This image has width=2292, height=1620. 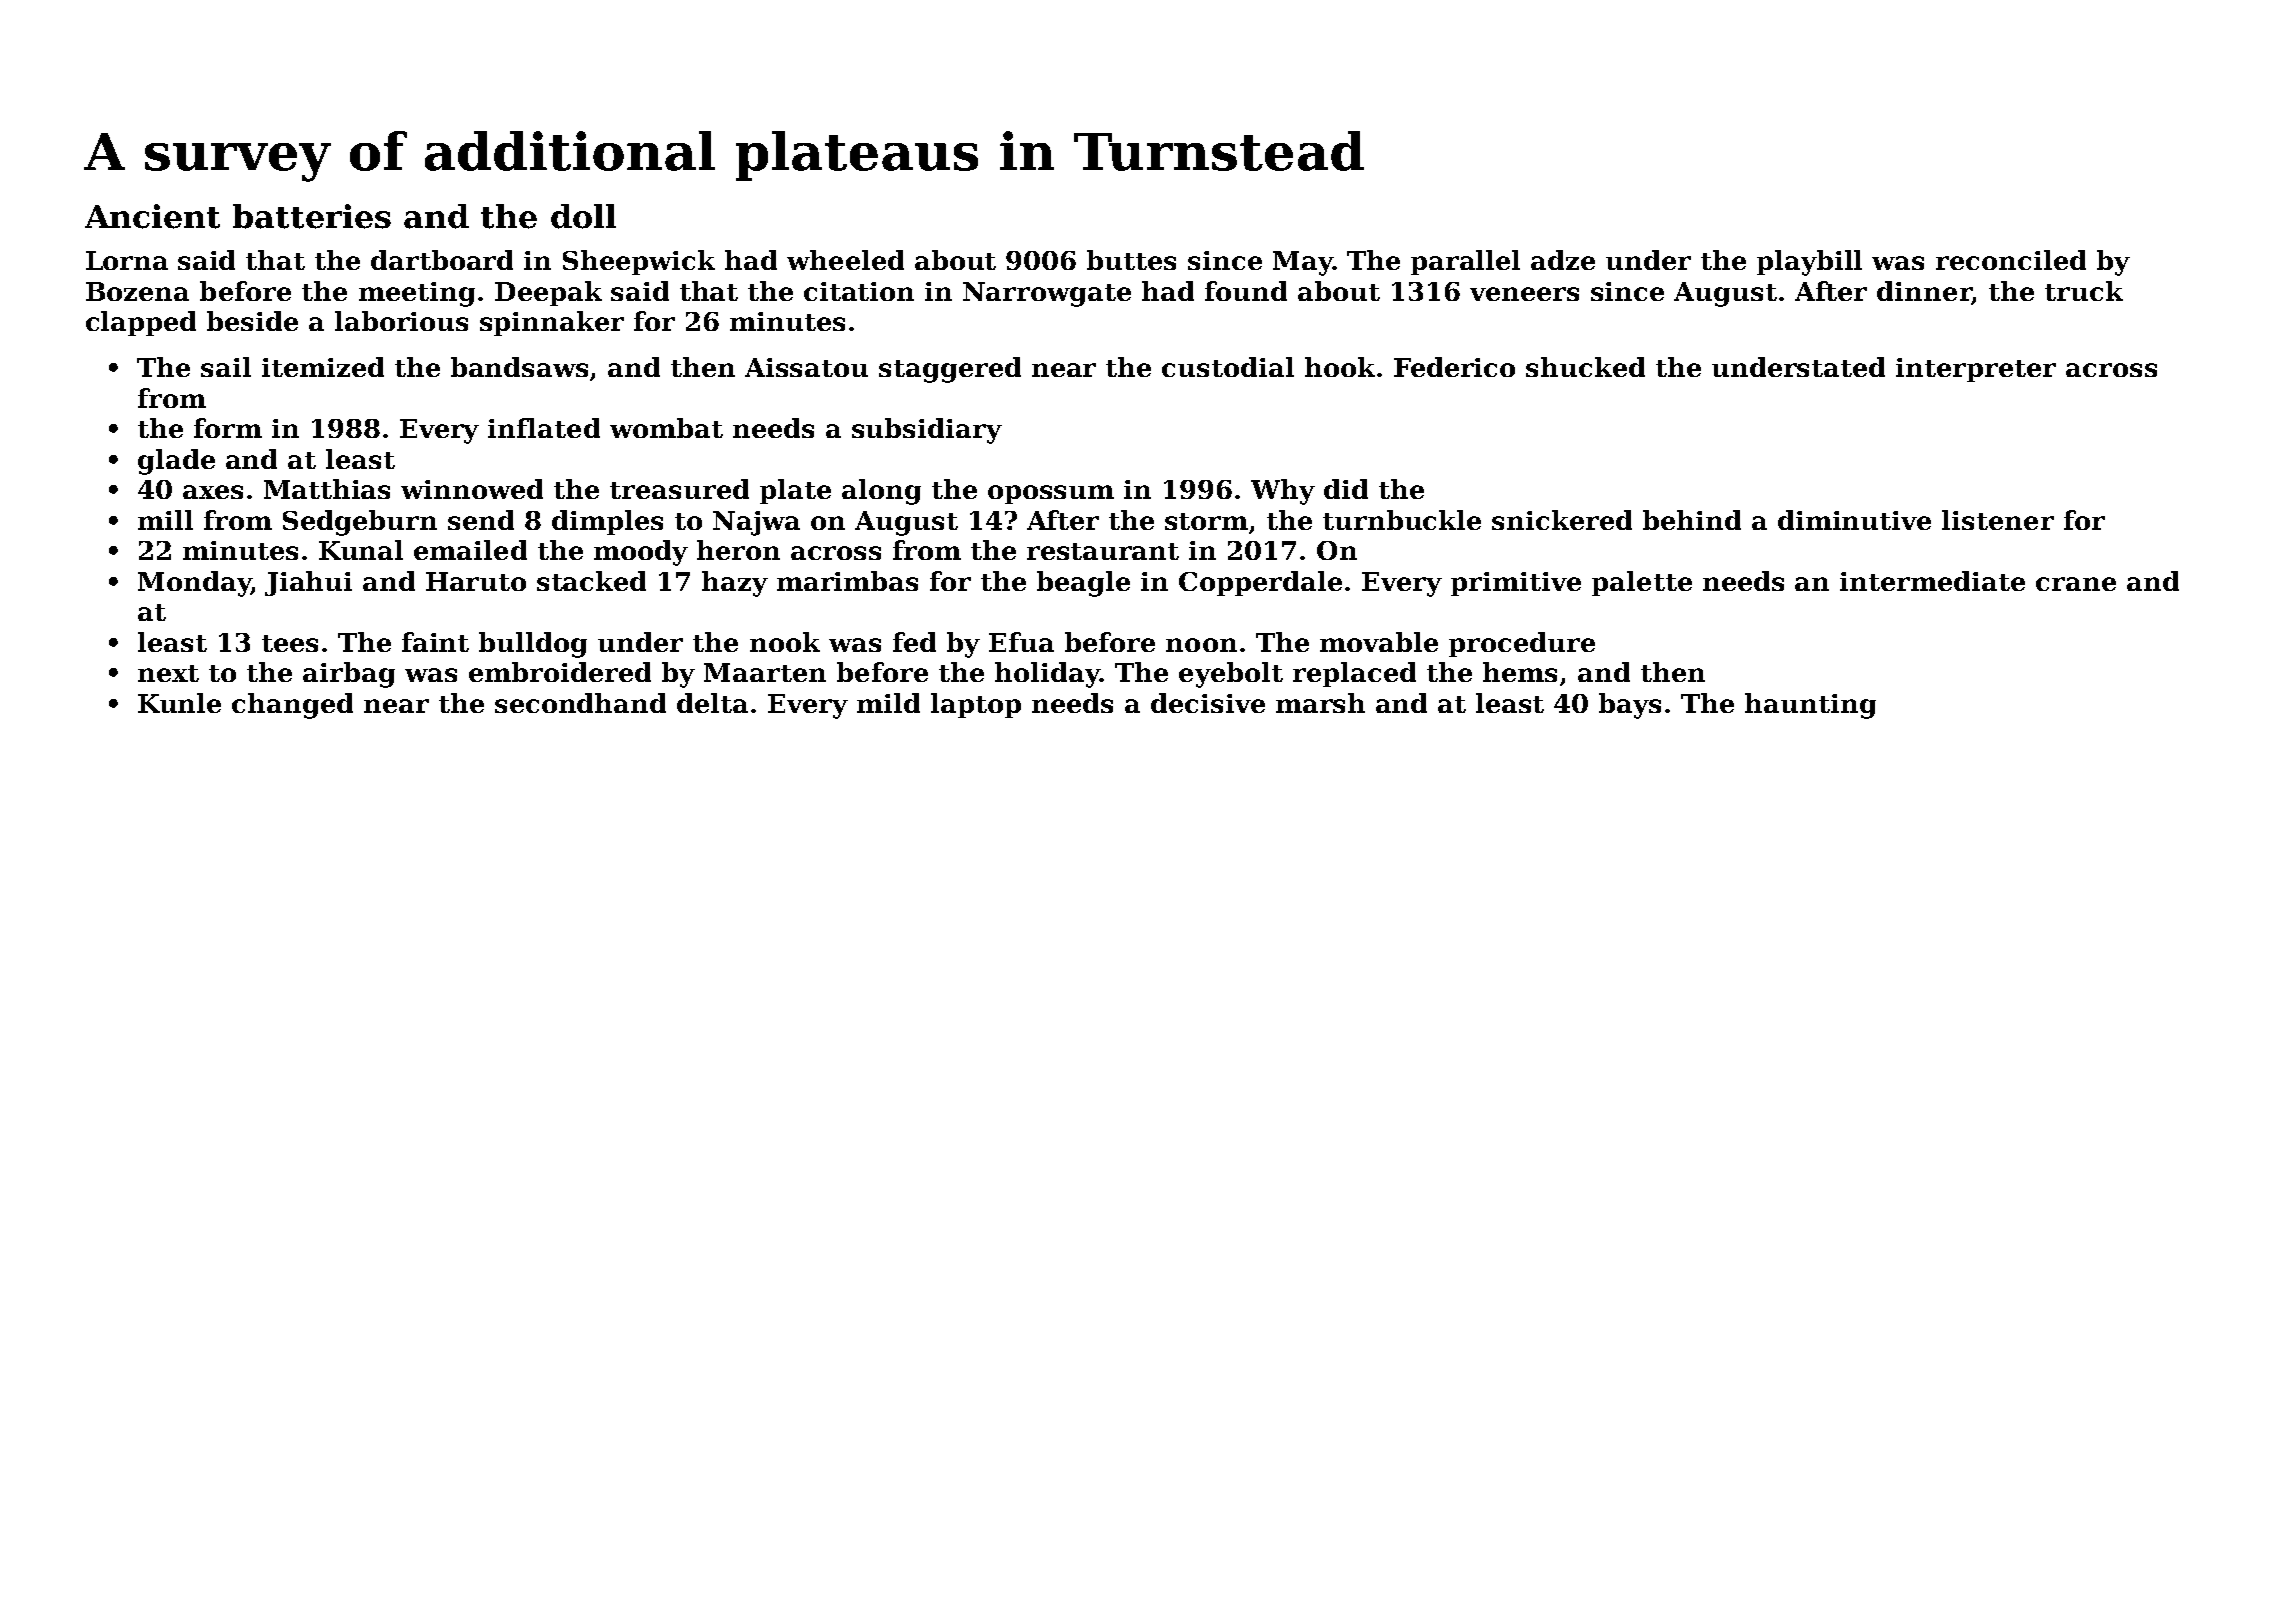 What do you see at coordinates (1051, 494) in the image?
I see `opossum` at bounding box center [1051, 494].
